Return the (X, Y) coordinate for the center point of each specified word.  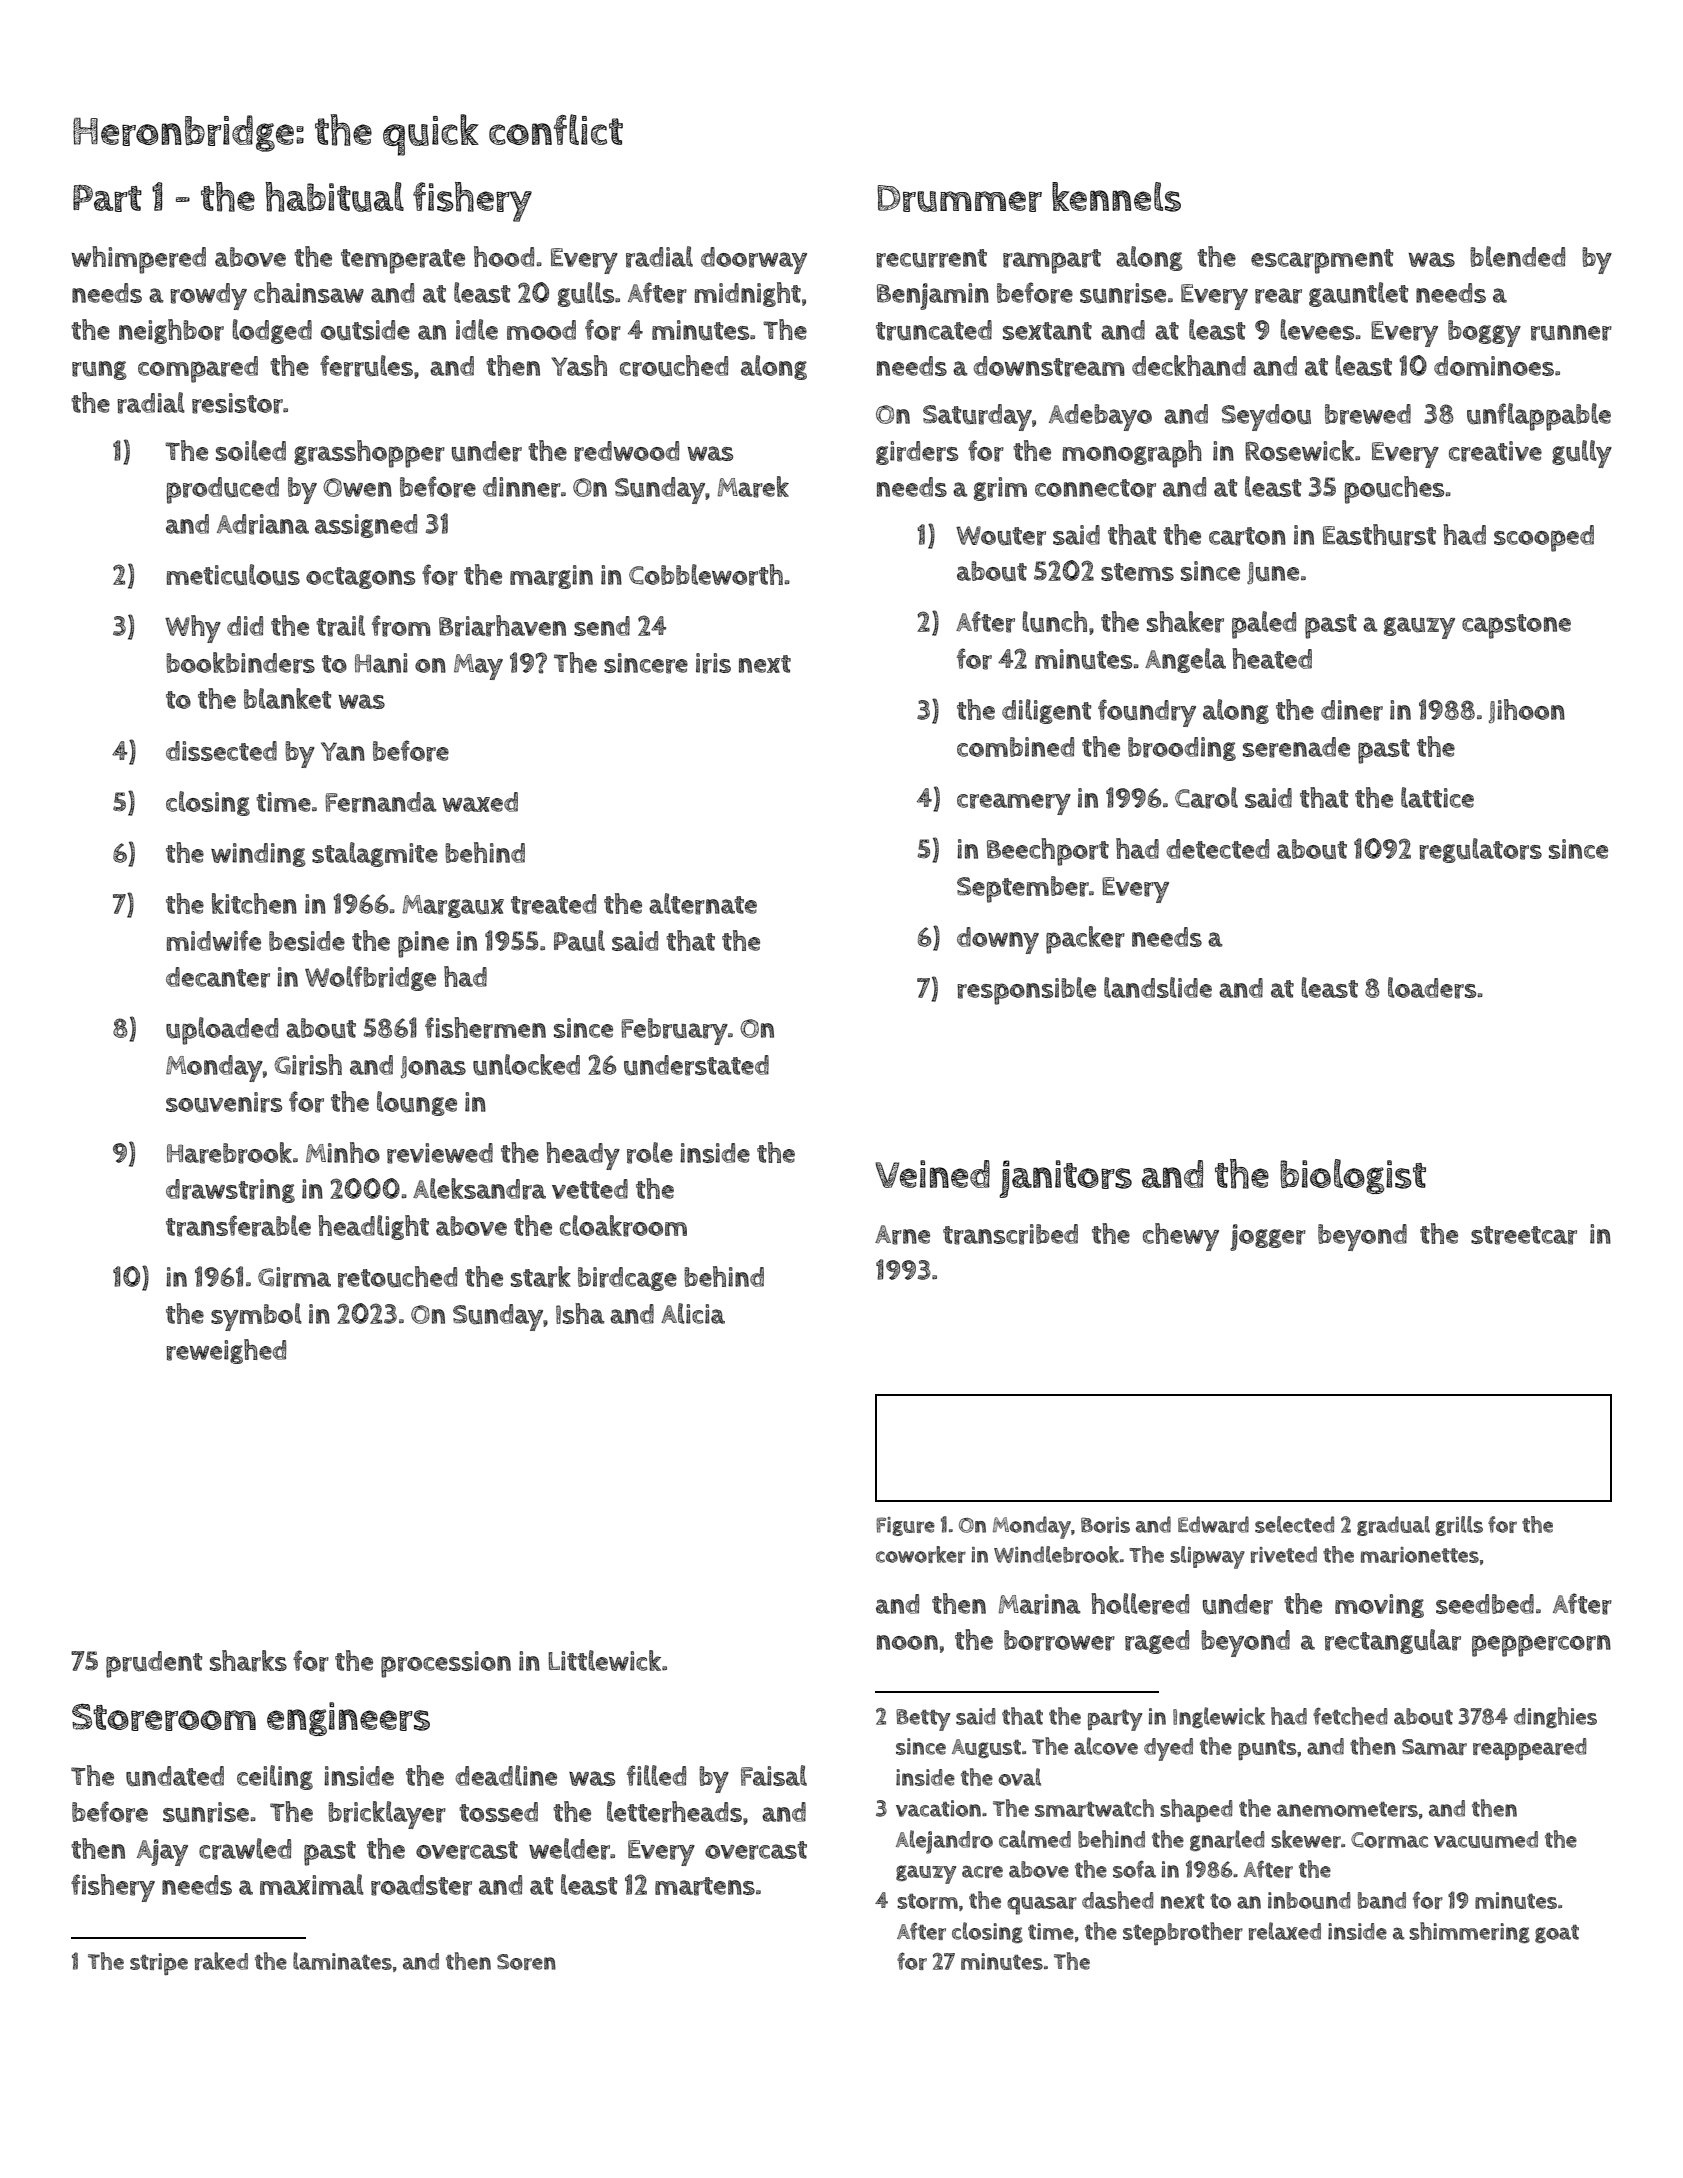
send (602, 626)
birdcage (627, 1279)
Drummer (959, 198)
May (478, 667)
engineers (348, 1719)
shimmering (1469, 1932)
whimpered (138, 260)
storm (927, 1901)
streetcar (1524, 1235)
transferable (238, 1226)
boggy (1484, 333)
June (1273, 573)
